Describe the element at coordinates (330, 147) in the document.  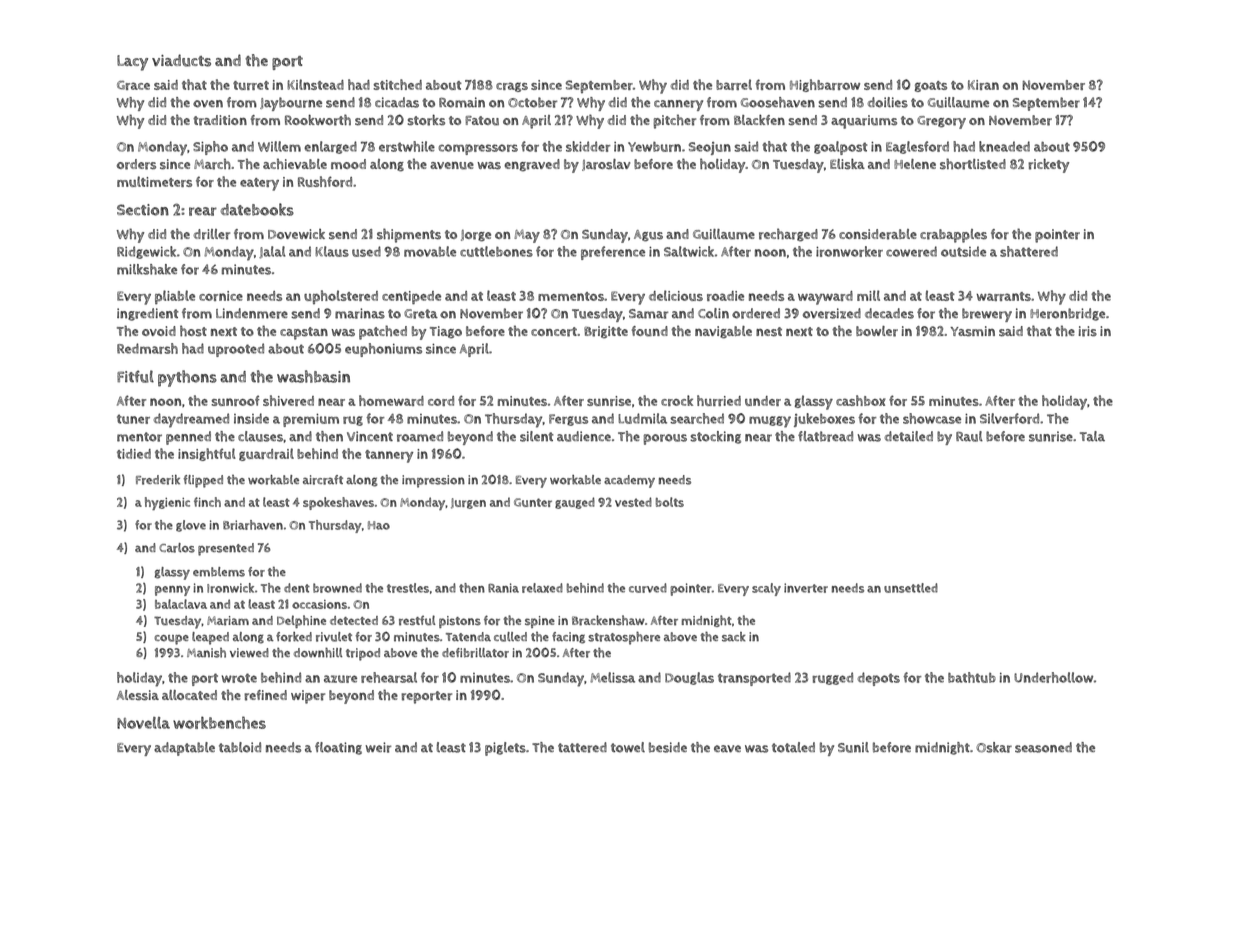
I see `enlarged` at that location.
